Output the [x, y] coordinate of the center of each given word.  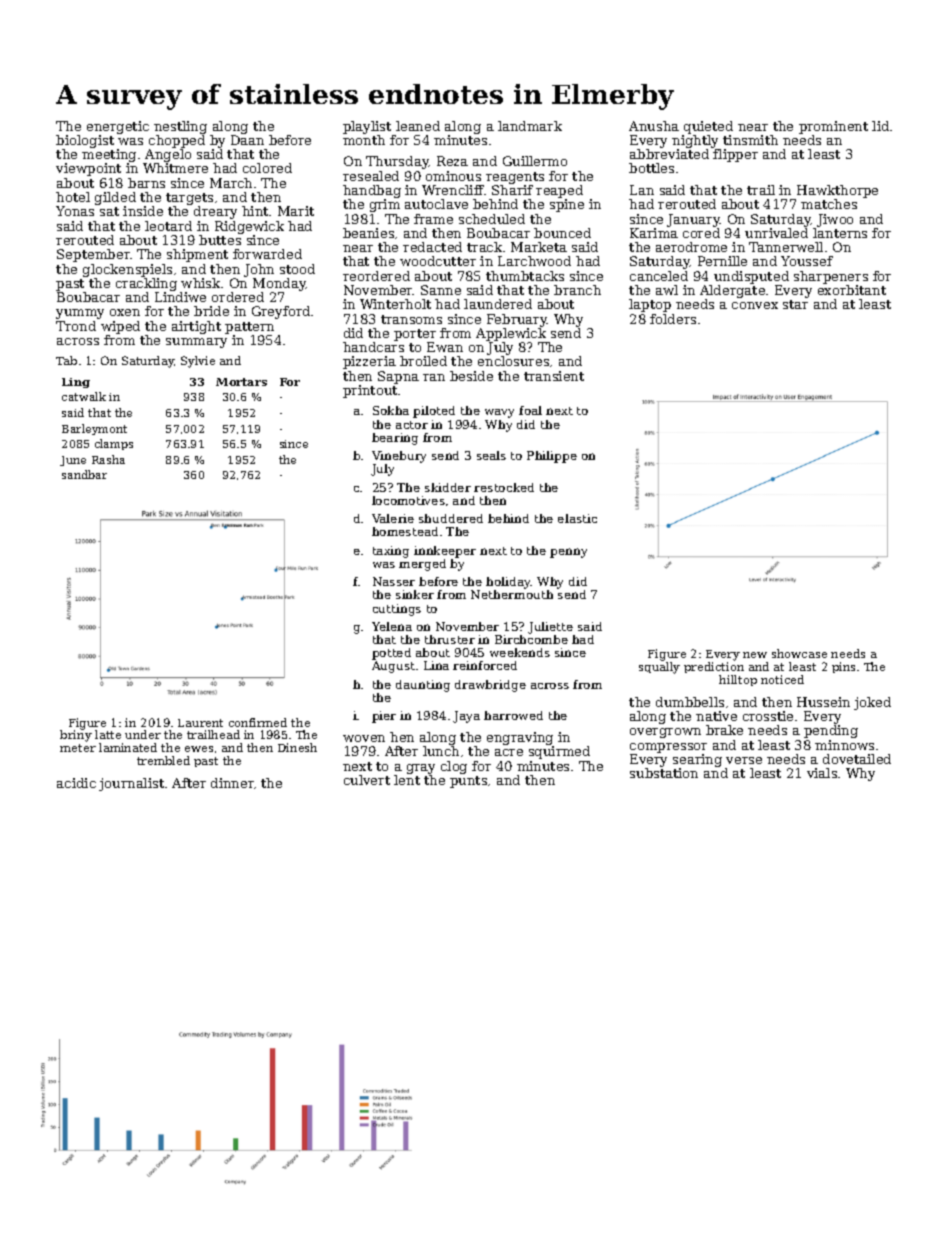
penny [568, 553]
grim [385, 205]
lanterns [840, 233]
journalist [131, 784]
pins [843, 667]
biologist [85, 141]
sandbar [84, 474]
